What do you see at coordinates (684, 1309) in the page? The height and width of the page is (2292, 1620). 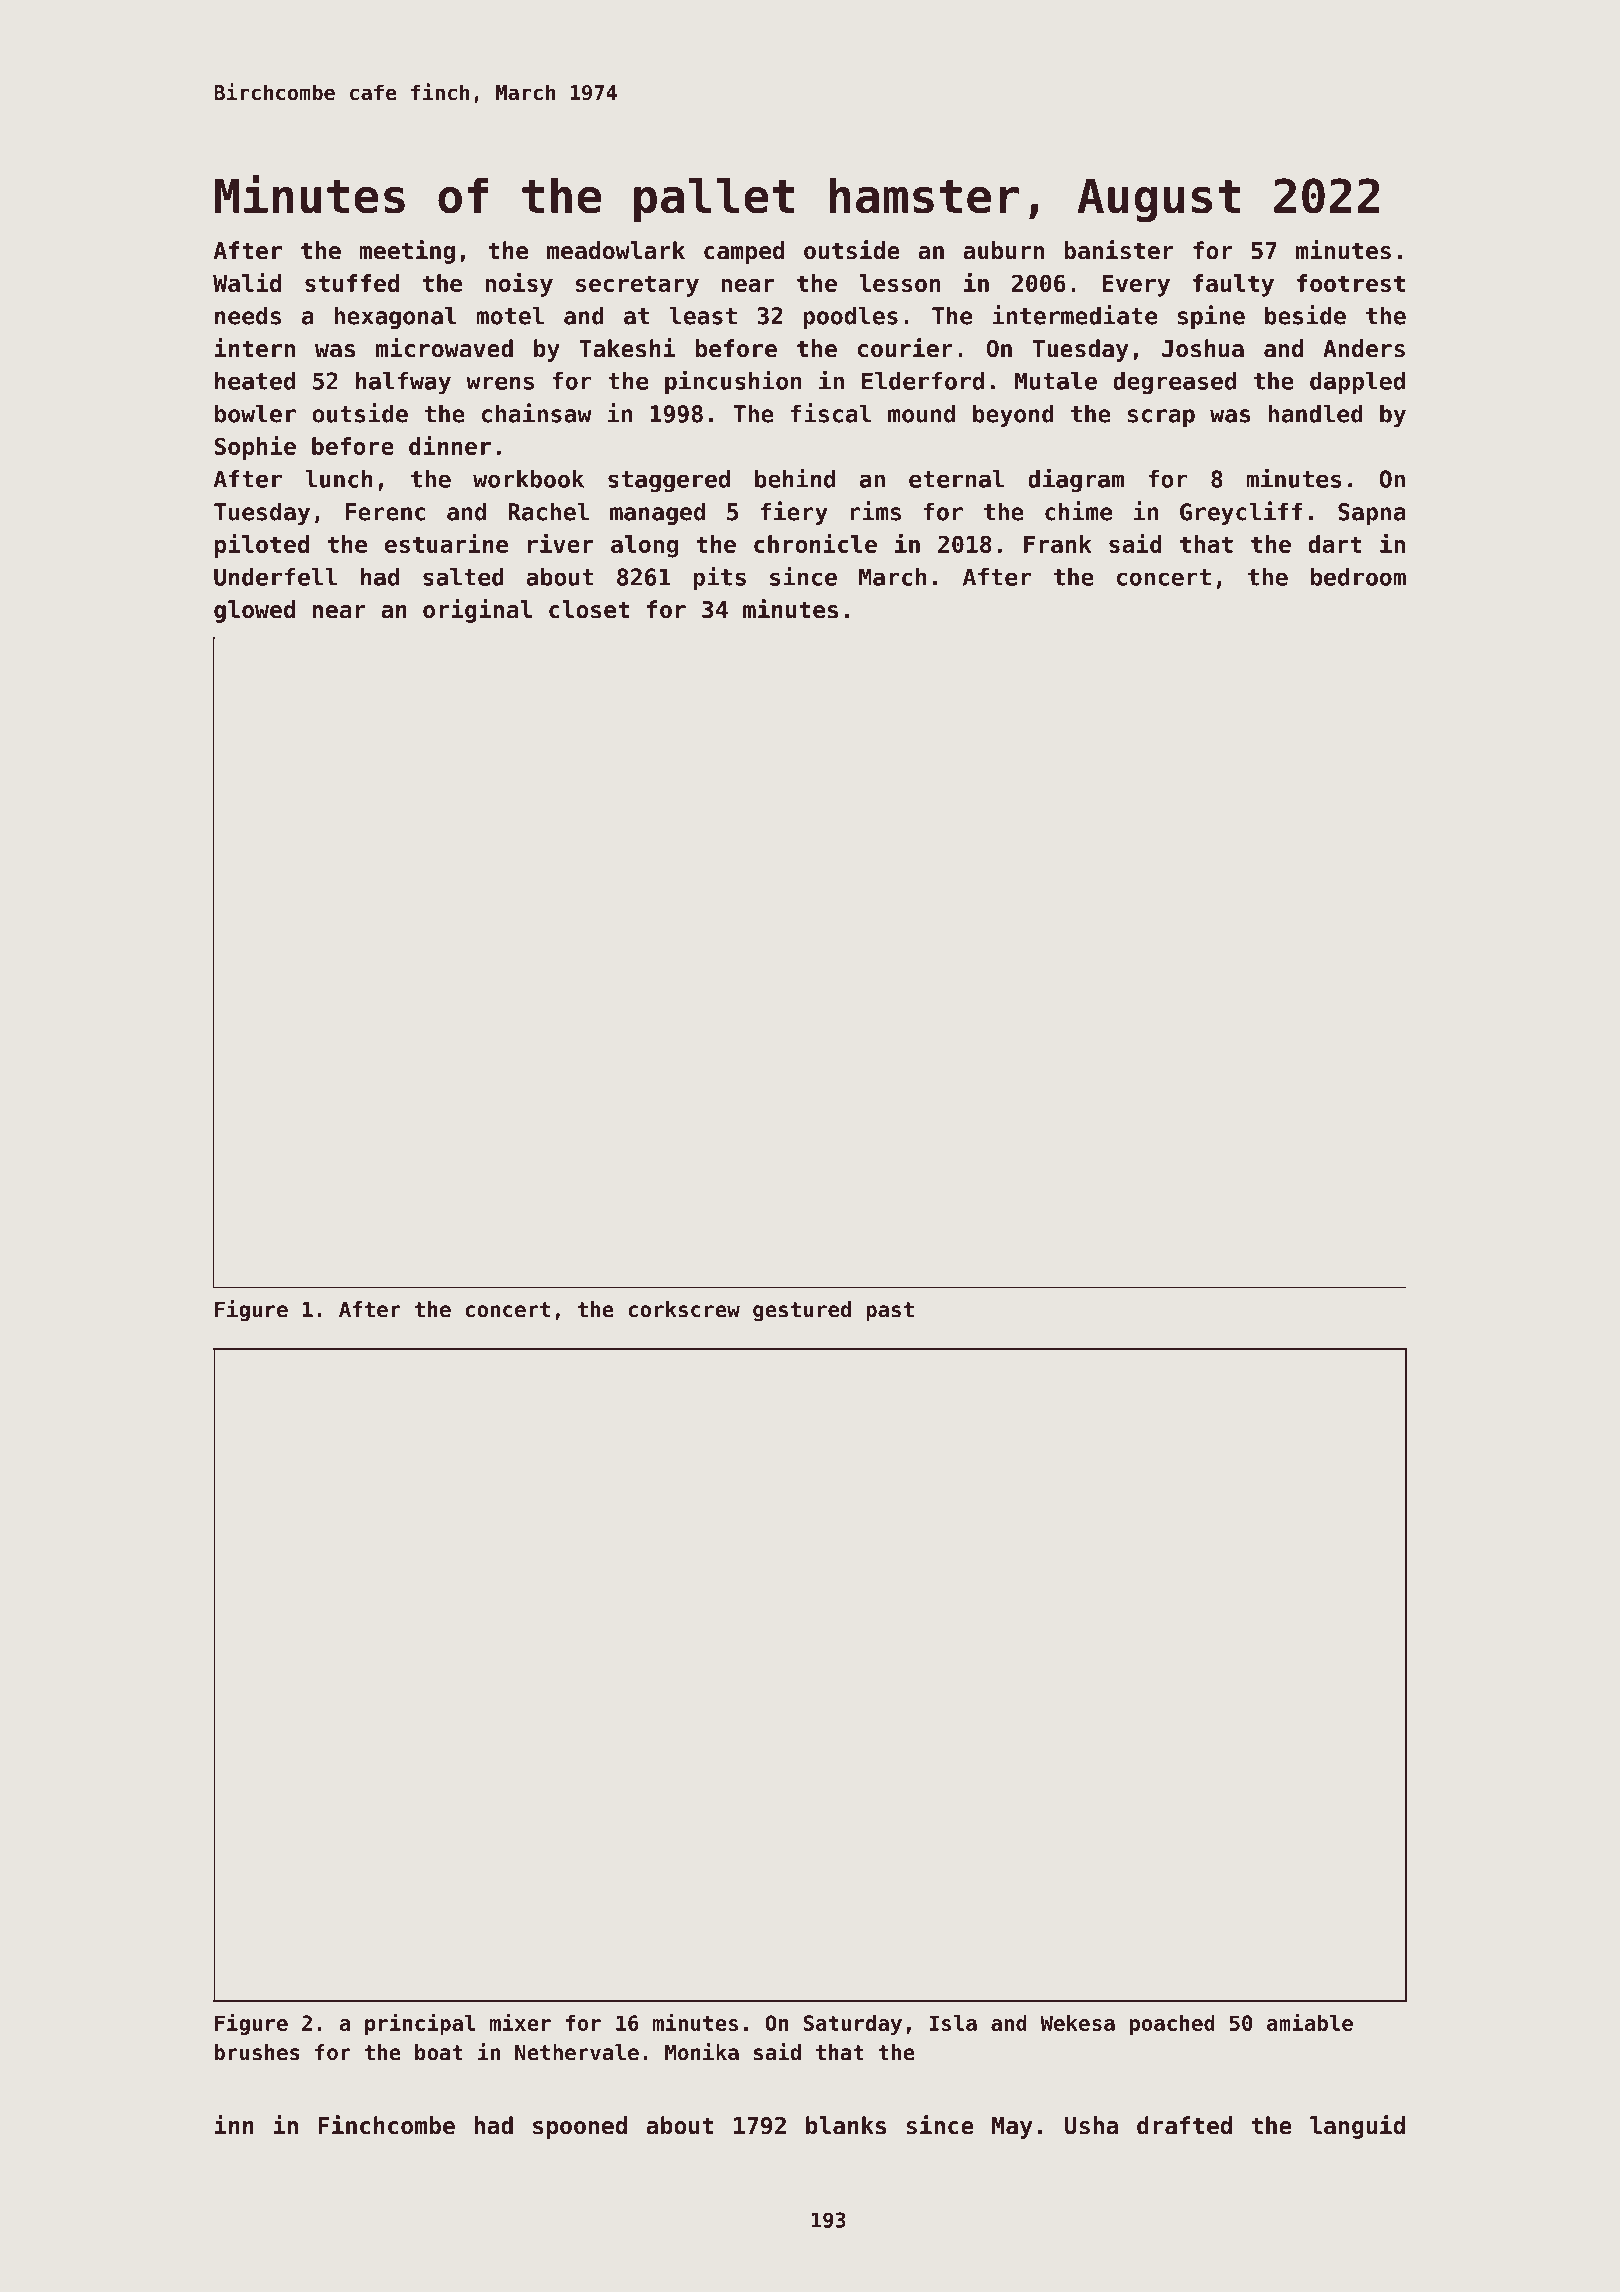 I see `corkscrew` at bounding box center [684, 1309].
